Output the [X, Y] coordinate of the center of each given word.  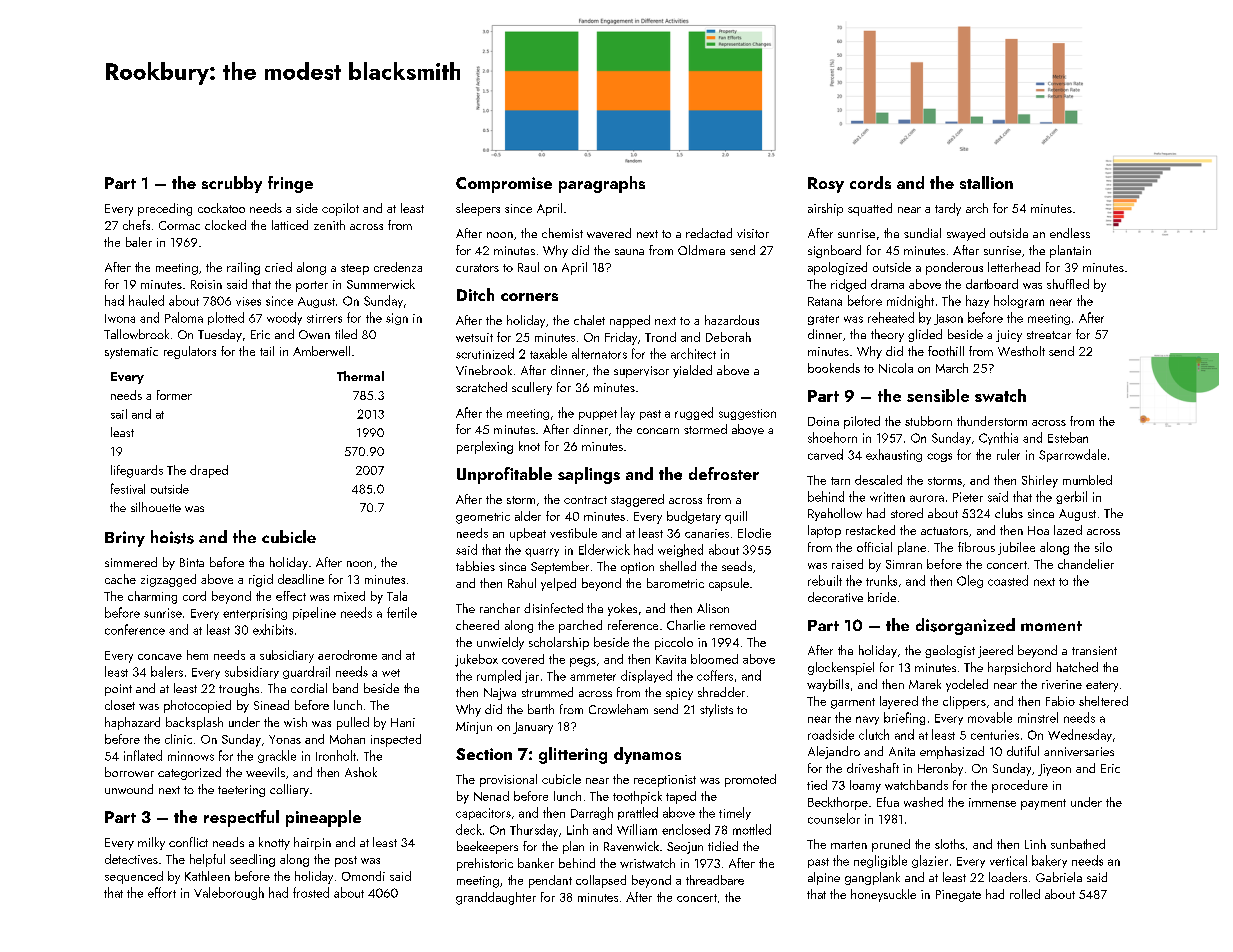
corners [529, 297]
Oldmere [701, 250]
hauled [146, 300]
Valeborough [229, 893]
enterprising [255, 614]
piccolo [674, 643]
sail [119, 414]
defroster [724, 473]
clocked [225, 225]
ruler [1008, 454]
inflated [143, 755]
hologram [1019, 301]
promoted [750, 780]
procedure [1020, 786]
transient [1094, 650]
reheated [891, 317]
